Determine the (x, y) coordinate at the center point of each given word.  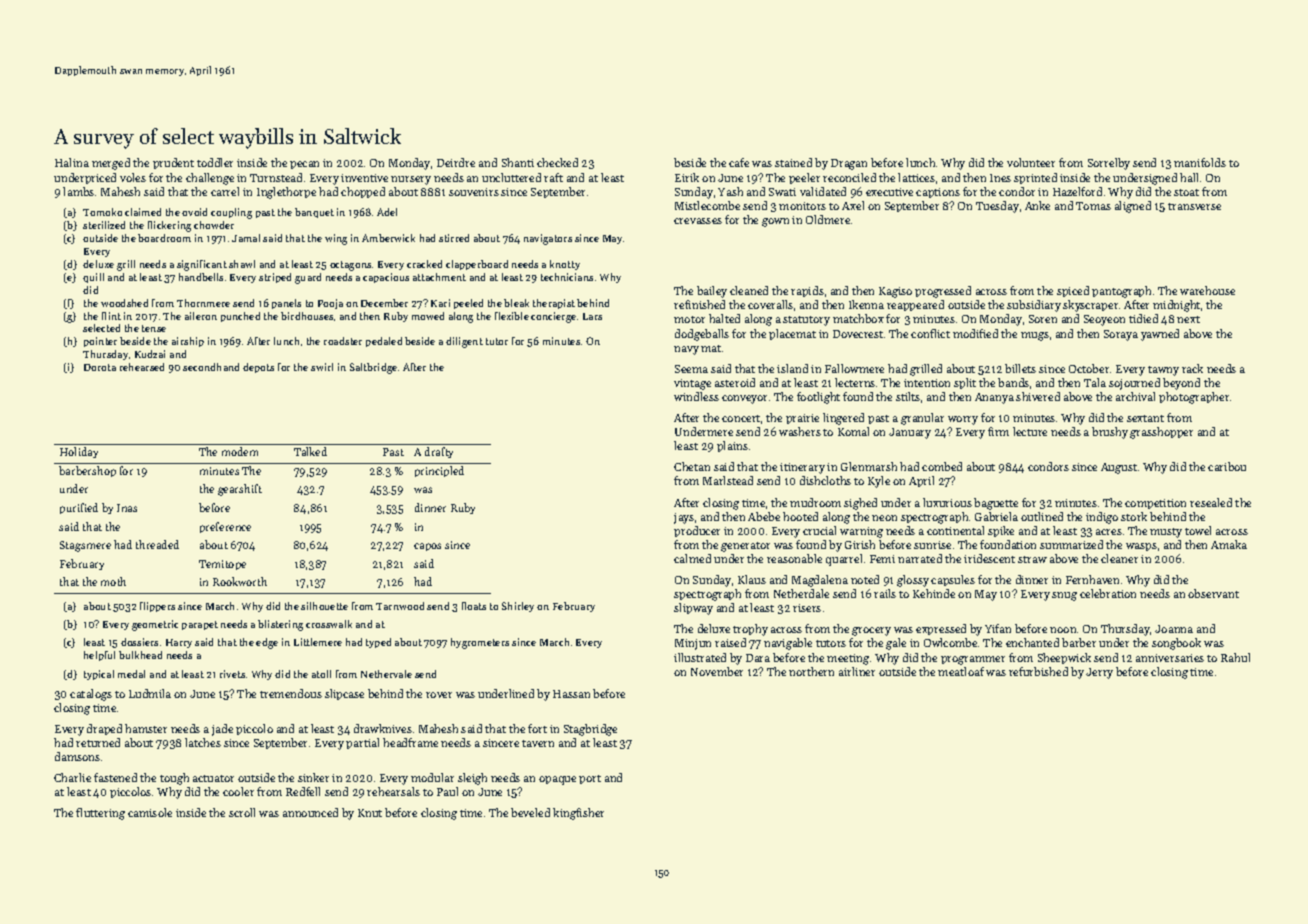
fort (537, 728)
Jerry (1099, 673)
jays (684, 518)
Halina (72, 162)
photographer (1194, 398)
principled (439, 471)
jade (222, 730)
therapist (554, 304)
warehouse (1207, 290)
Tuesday (997, 207)
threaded (157, 544)
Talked (310, 451)
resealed (1211, 502)
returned (98, 742)
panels (286, 304)
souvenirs (474, 192)
